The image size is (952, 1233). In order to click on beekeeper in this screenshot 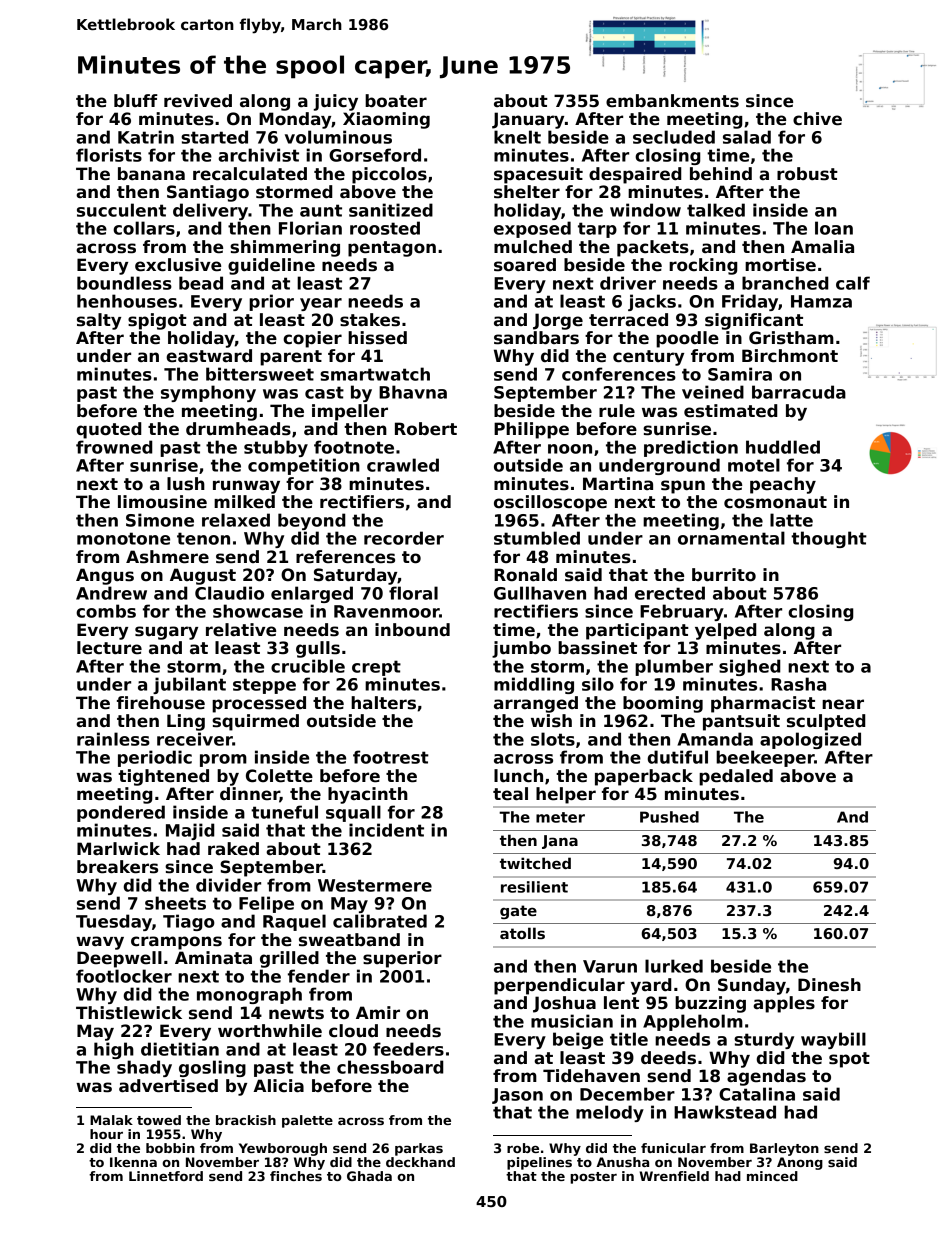, I will do `click(765, 758)`.
